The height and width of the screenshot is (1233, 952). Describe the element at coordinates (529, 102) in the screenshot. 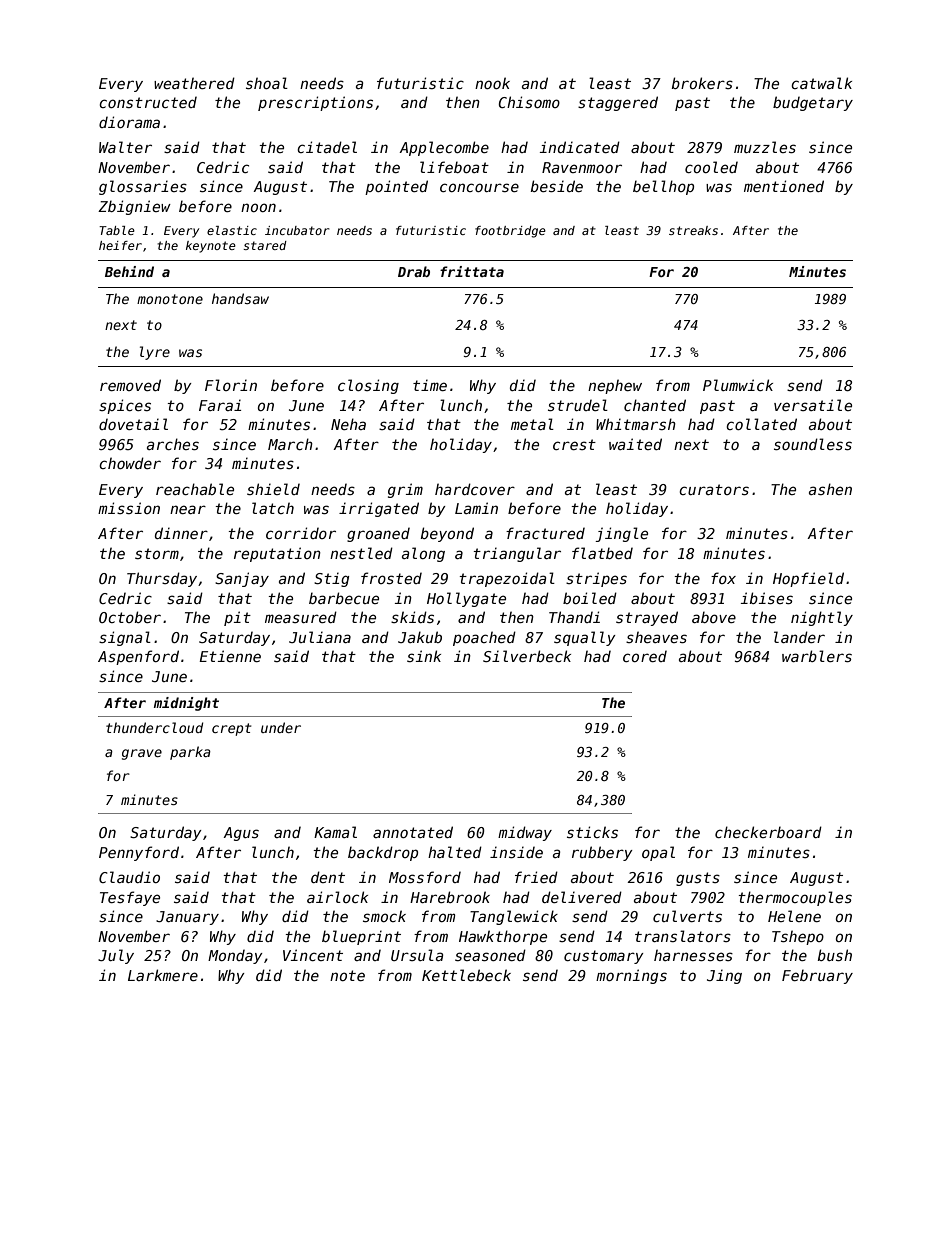

I see `Chisomo` at that location.
